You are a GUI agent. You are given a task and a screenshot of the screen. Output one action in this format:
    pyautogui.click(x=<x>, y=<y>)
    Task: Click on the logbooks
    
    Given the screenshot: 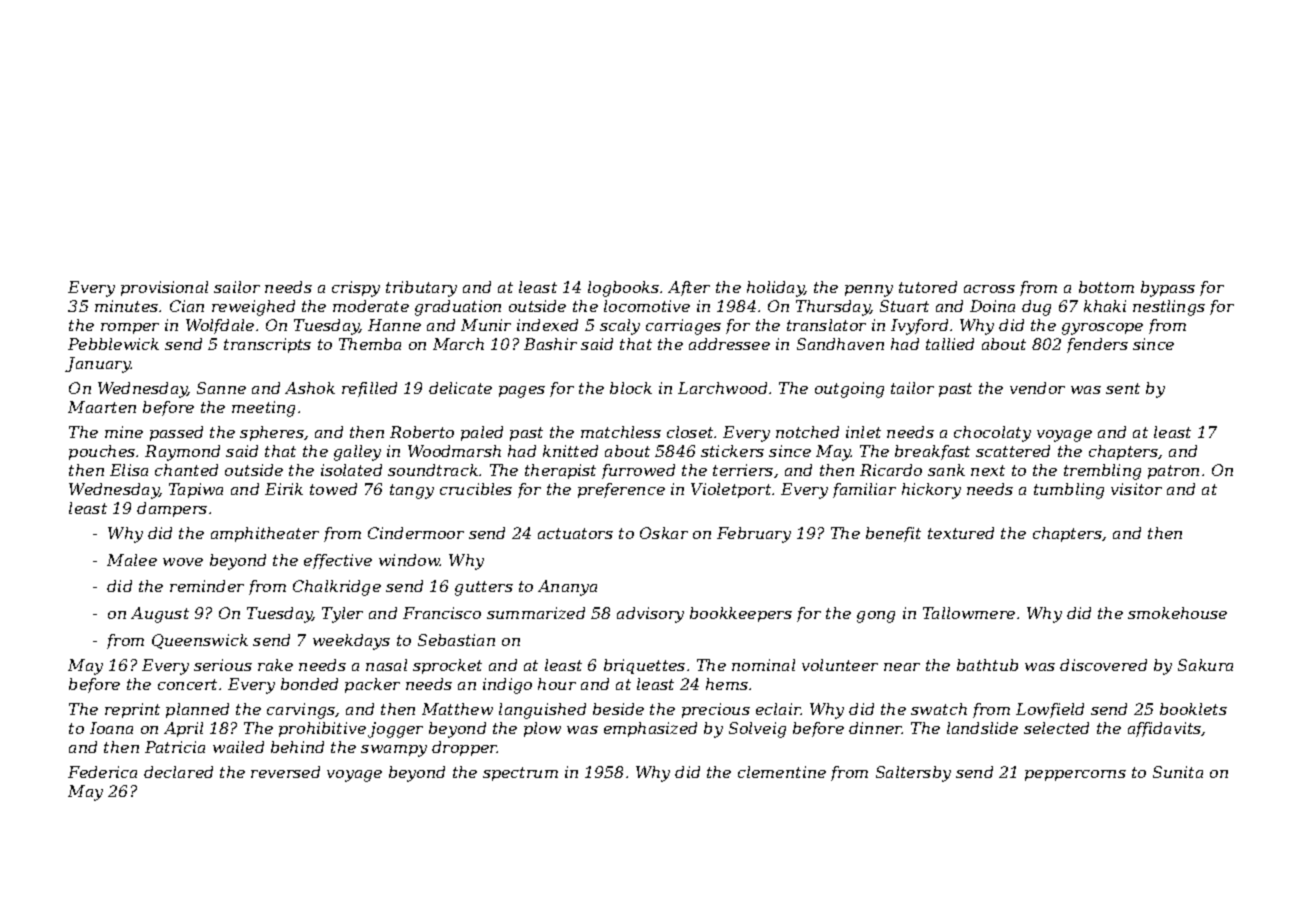 What is the action you would take?
    pyautogui.click(x=623, y=289)
